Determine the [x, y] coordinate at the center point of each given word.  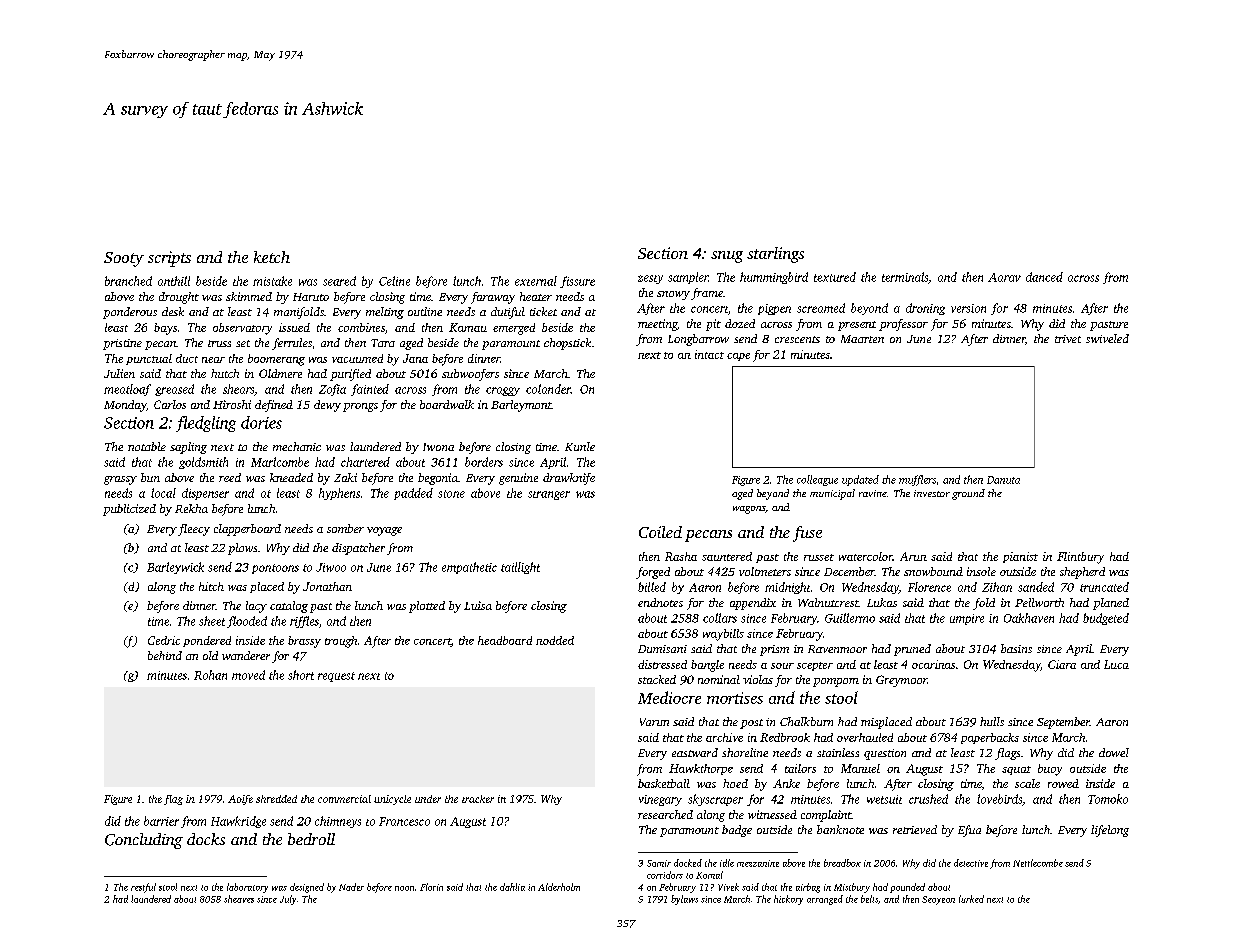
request [336, 677]
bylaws [684, 900]
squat [1016, 770]
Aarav [1004, 277]
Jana [415, 358]
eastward [695, 752]
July [288, 900]
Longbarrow [698, 340]
